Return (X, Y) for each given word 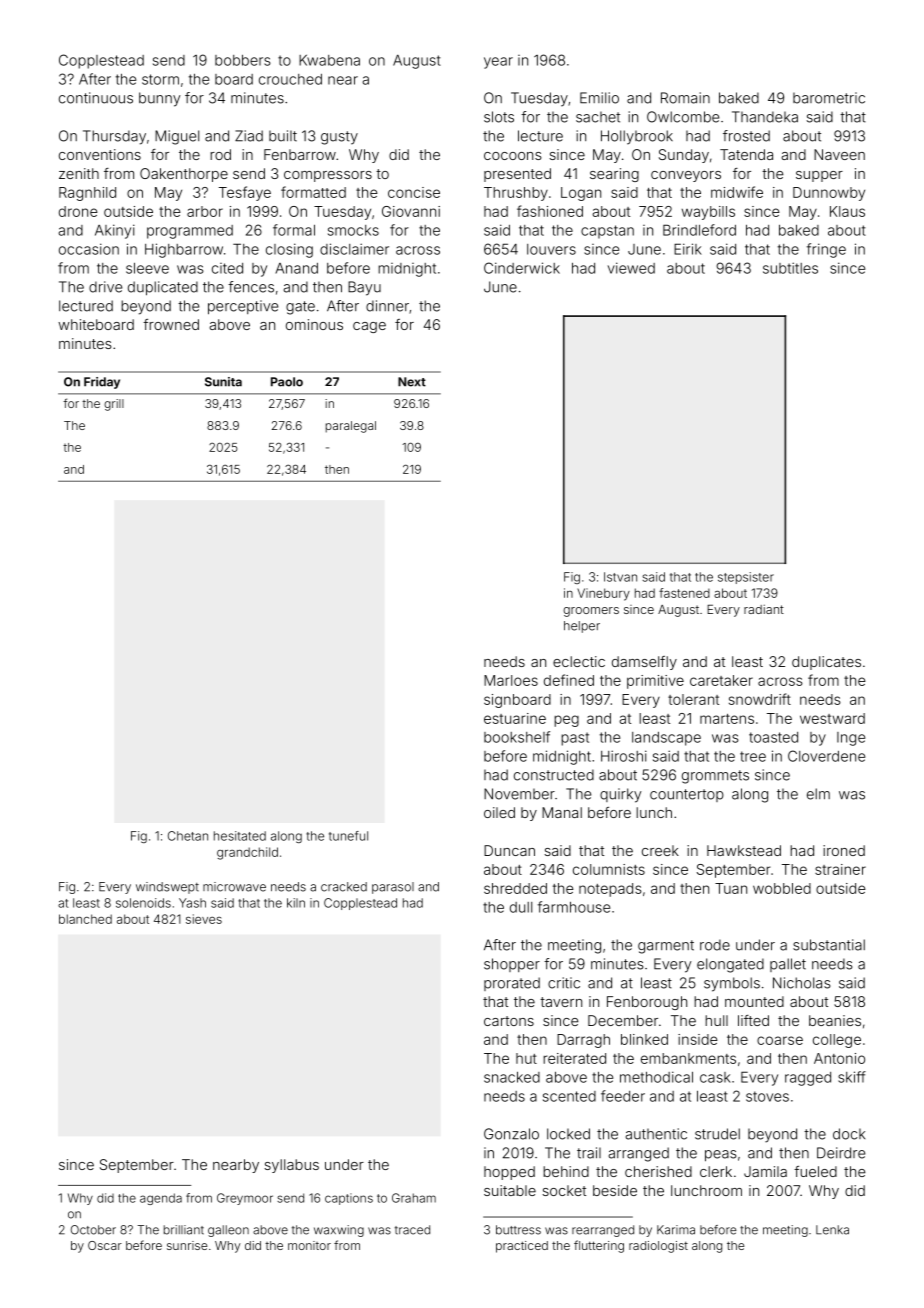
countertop (687, 795)
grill (114, 405)
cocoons (513, 156)
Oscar (105, 1245)
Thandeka (765, 117)
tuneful (348, 836)
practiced (522, 1247)
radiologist (658, 1247)
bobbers (243, 60)
